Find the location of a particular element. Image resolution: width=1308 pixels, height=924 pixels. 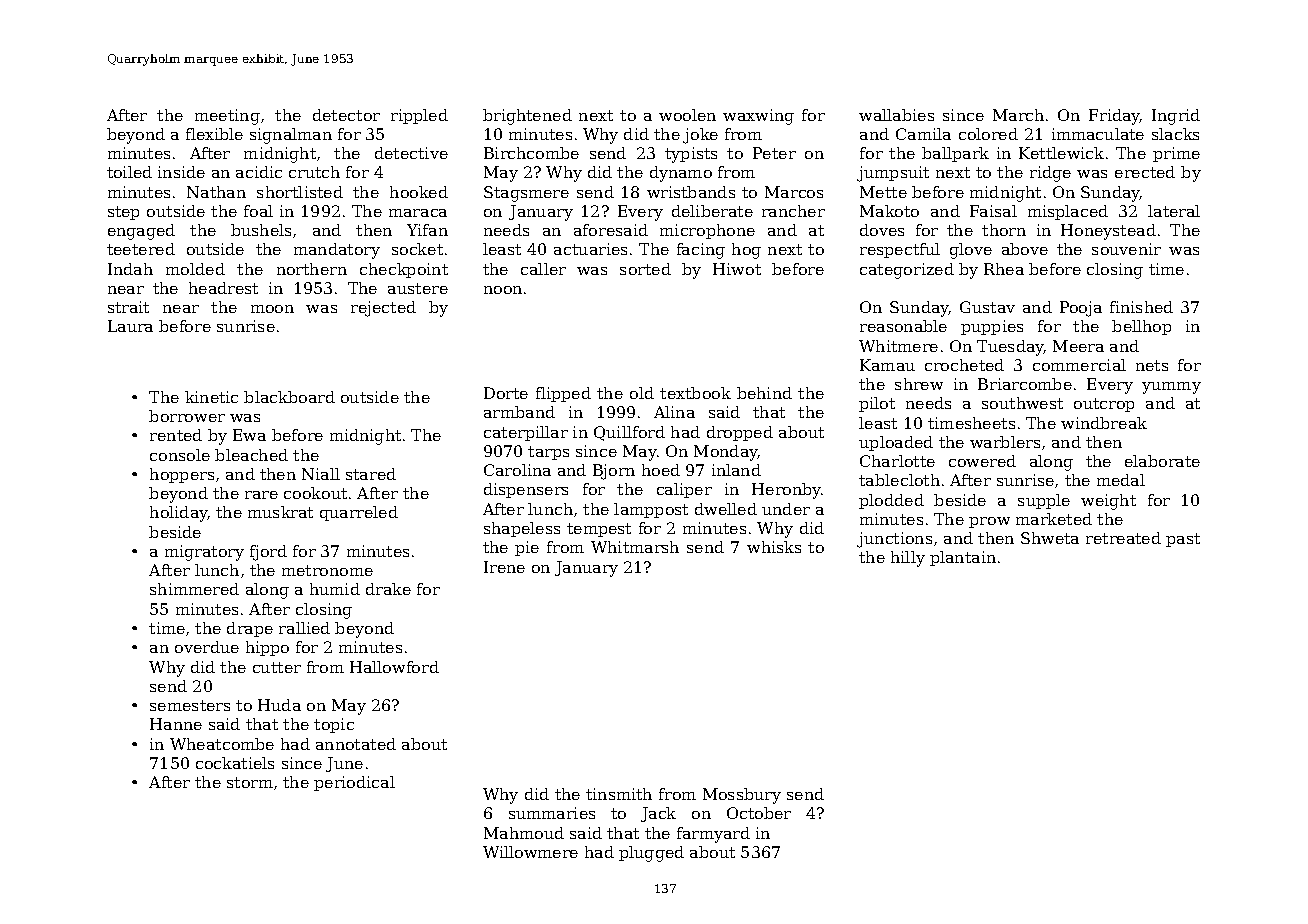

past is located at coordinates (1183, 540).
